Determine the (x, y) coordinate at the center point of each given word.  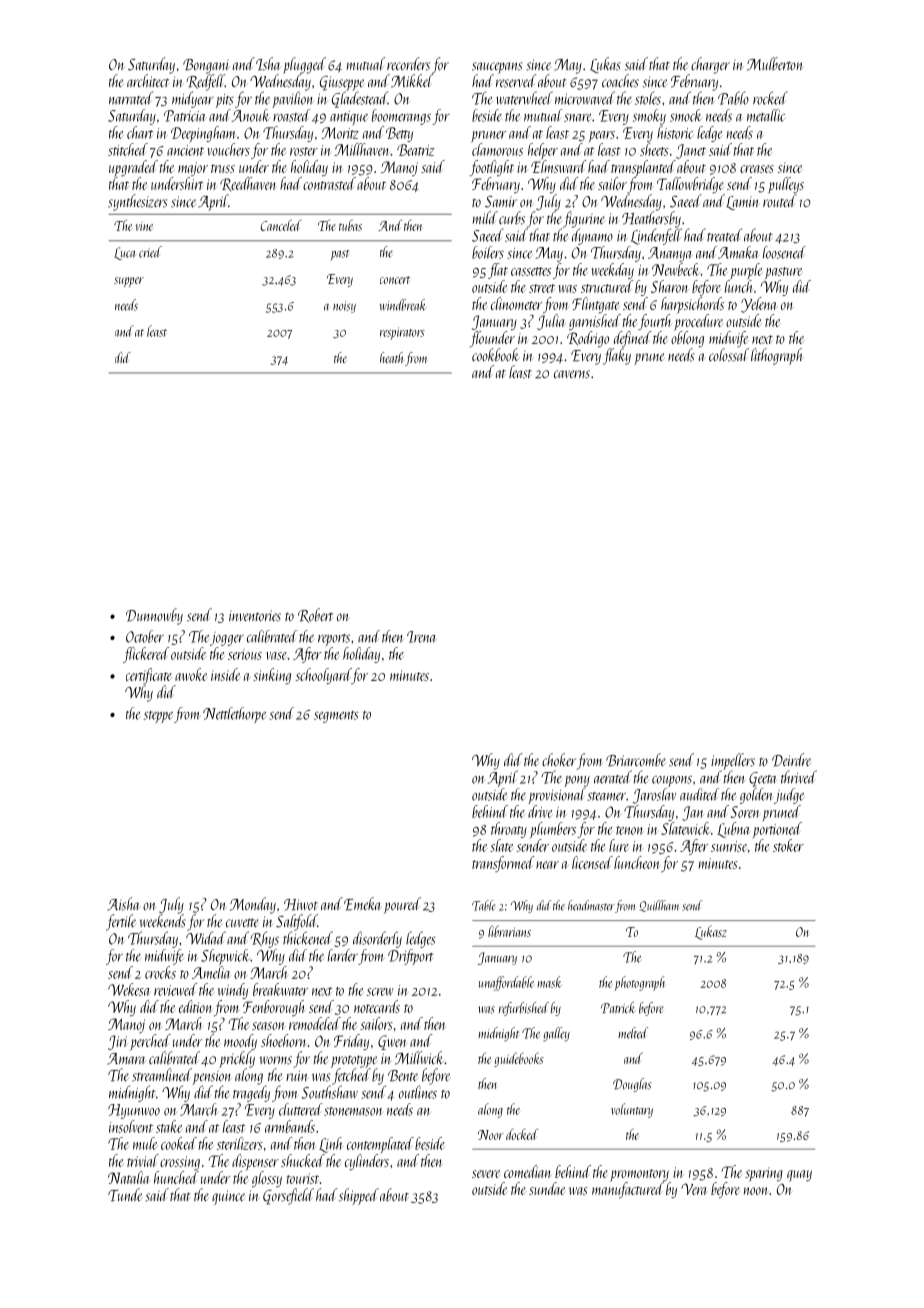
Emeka (362, 904)
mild (485, 217)
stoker (788, 845)
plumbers (553, 830)
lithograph (776, 356)
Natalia (129, 1177)
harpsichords (692, 305)
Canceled (281, 225)
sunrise (729, 846)
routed (780, 200)
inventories (255, 616)
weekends (163, 921)
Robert (315, 615)
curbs (512, 218)
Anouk (250, 115)
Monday (253, 905)
